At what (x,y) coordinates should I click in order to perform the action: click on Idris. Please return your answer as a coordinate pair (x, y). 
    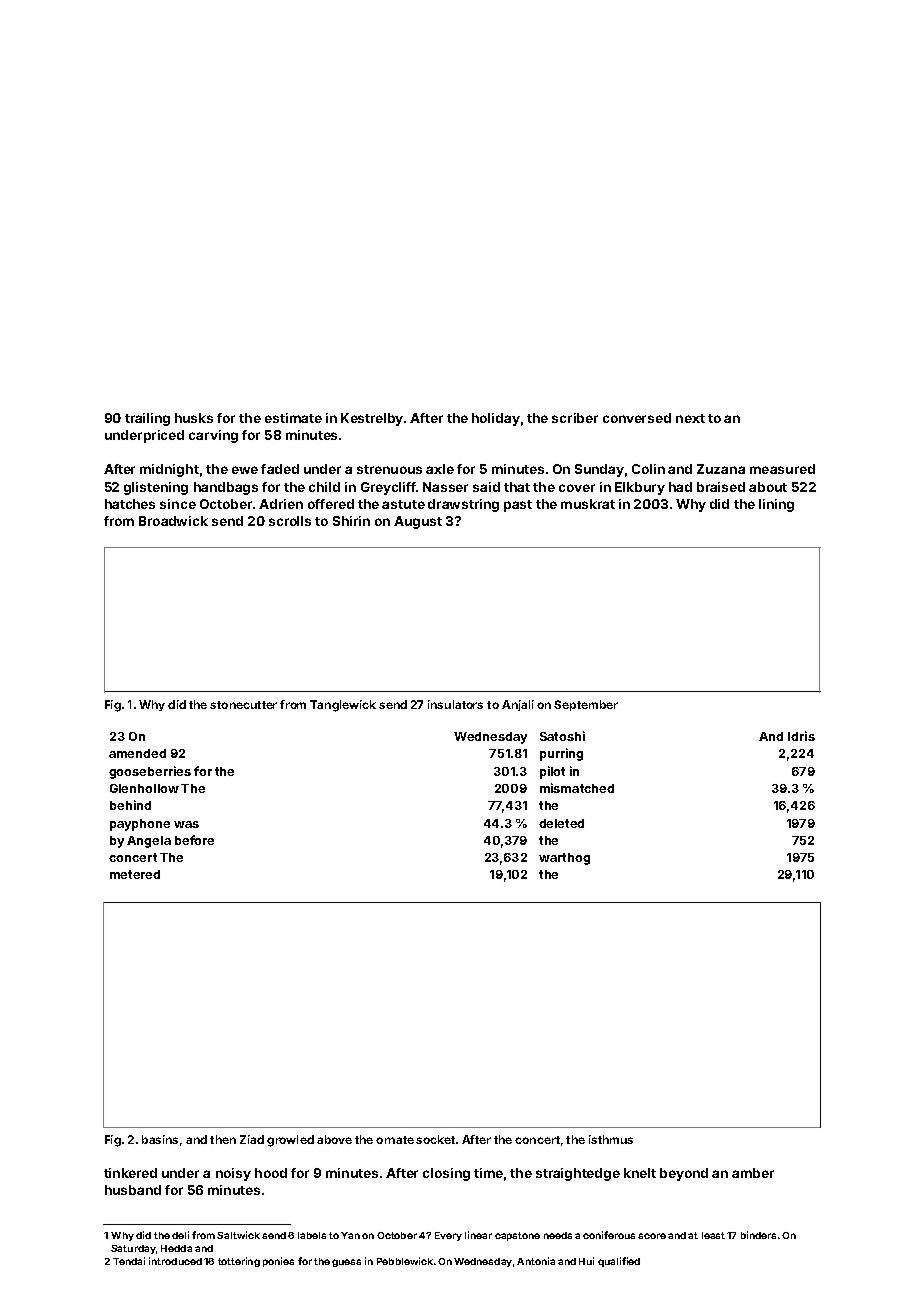
    Looking at the image, I should click on (801, 736).
